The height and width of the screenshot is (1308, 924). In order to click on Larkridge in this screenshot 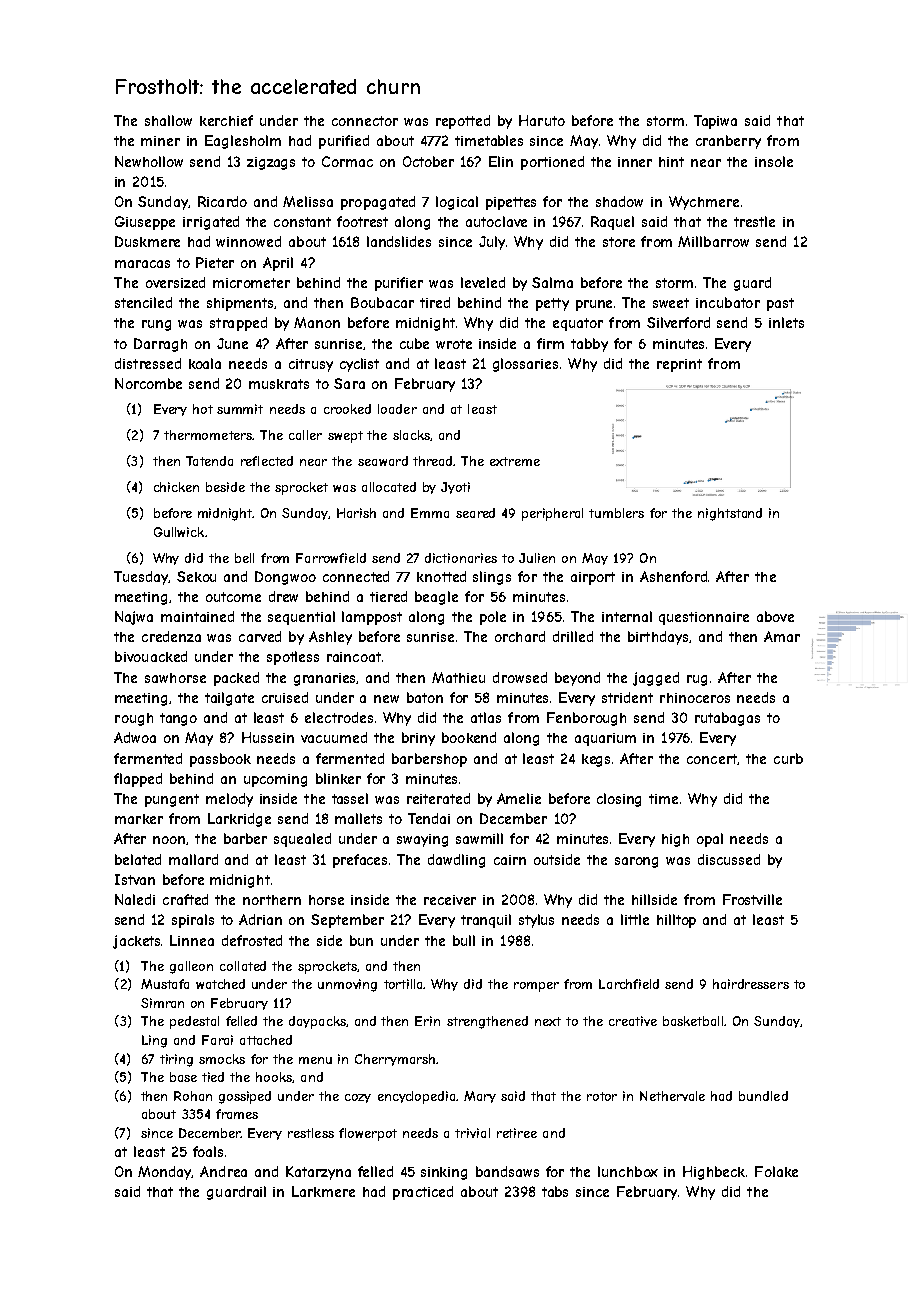, I will do `click(239, 820)`.
